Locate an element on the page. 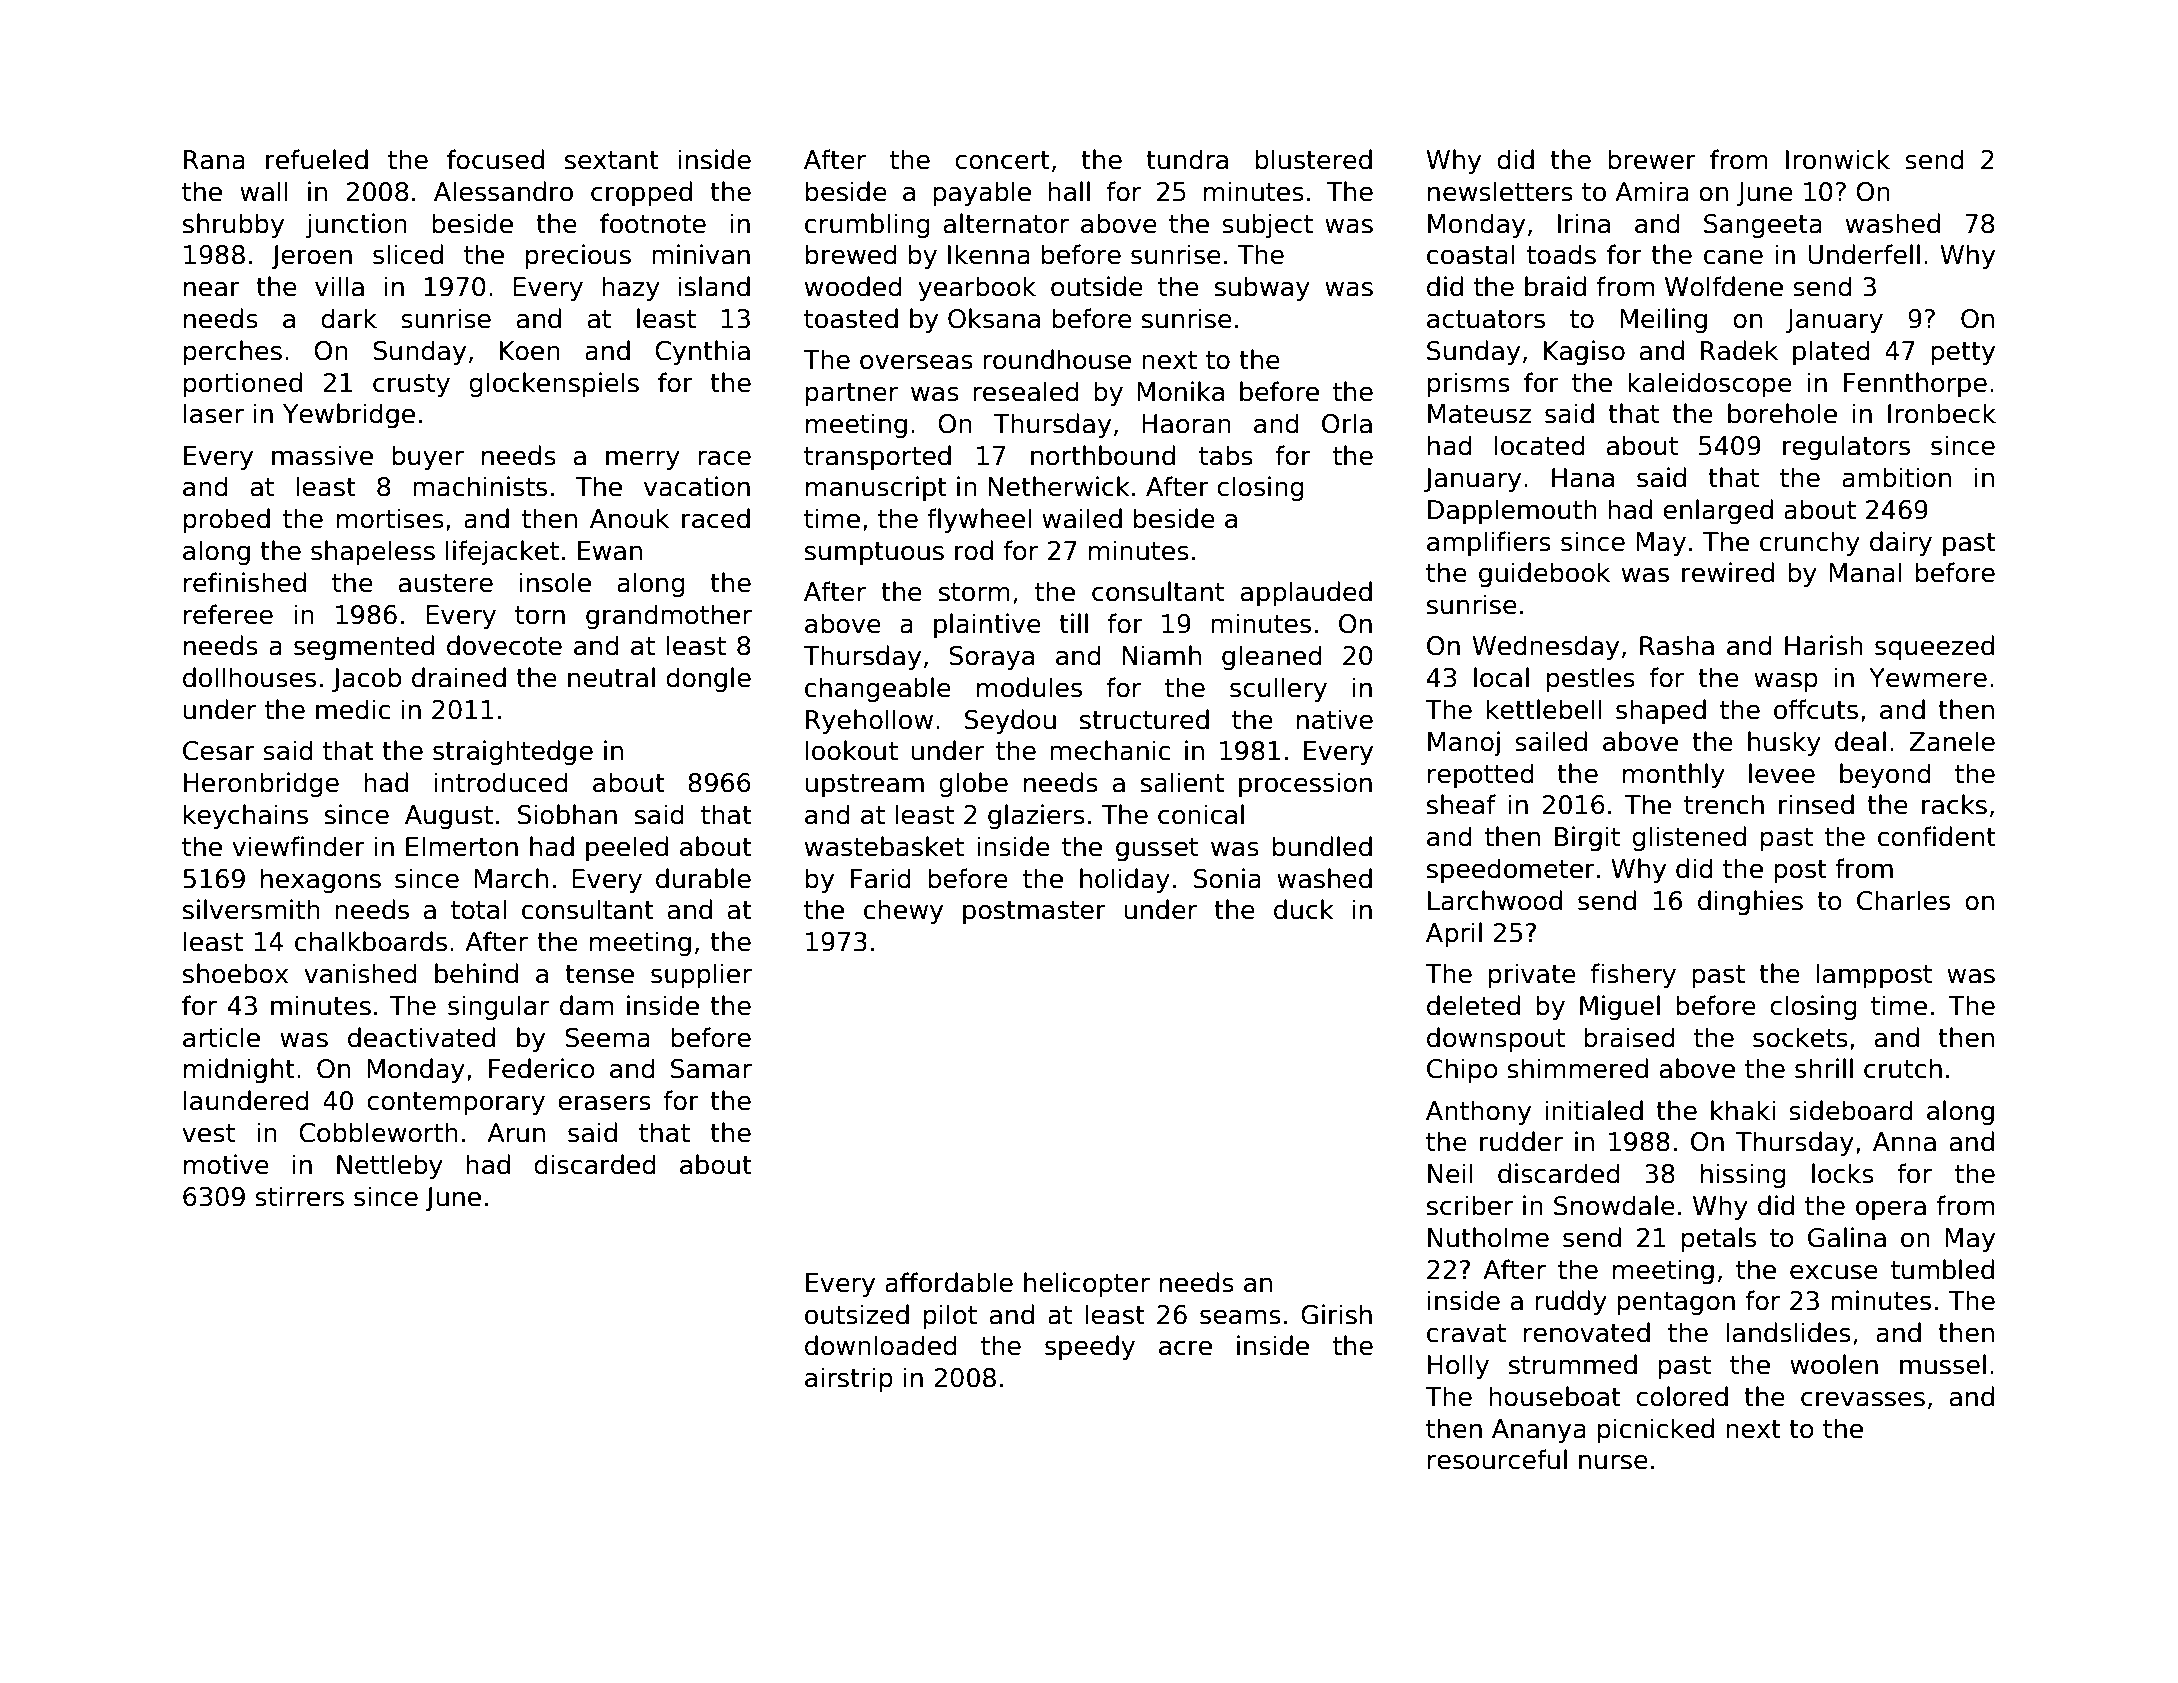 This page has height=1683, width=2178. Hana is located at coordinates (1583, 478).
